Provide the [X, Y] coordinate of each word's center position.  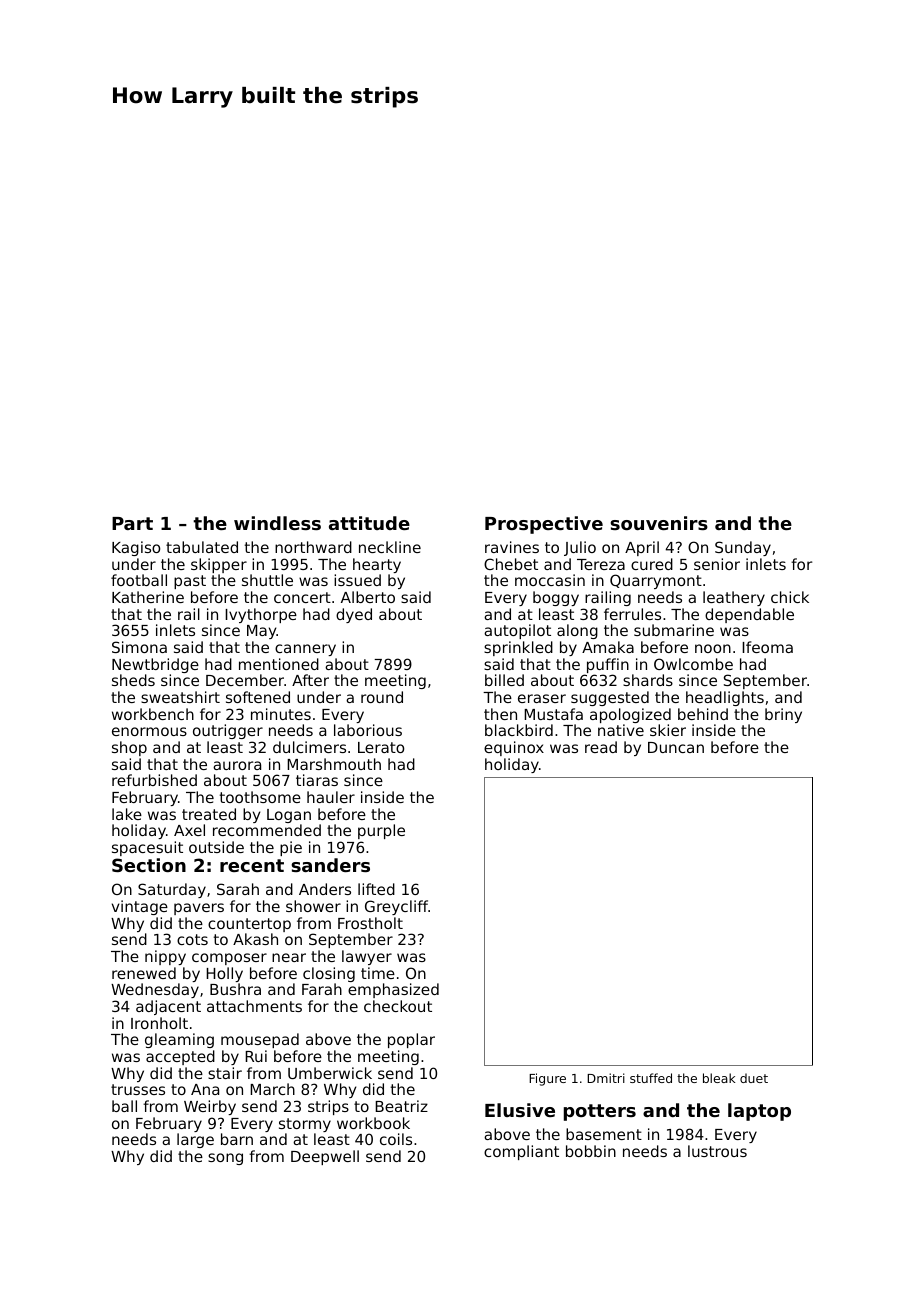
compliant [521, 1152]
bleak [719, 1078]
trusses [138, 1089]
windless [277, 523]
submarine [674, 630]
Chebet [511, 564]
